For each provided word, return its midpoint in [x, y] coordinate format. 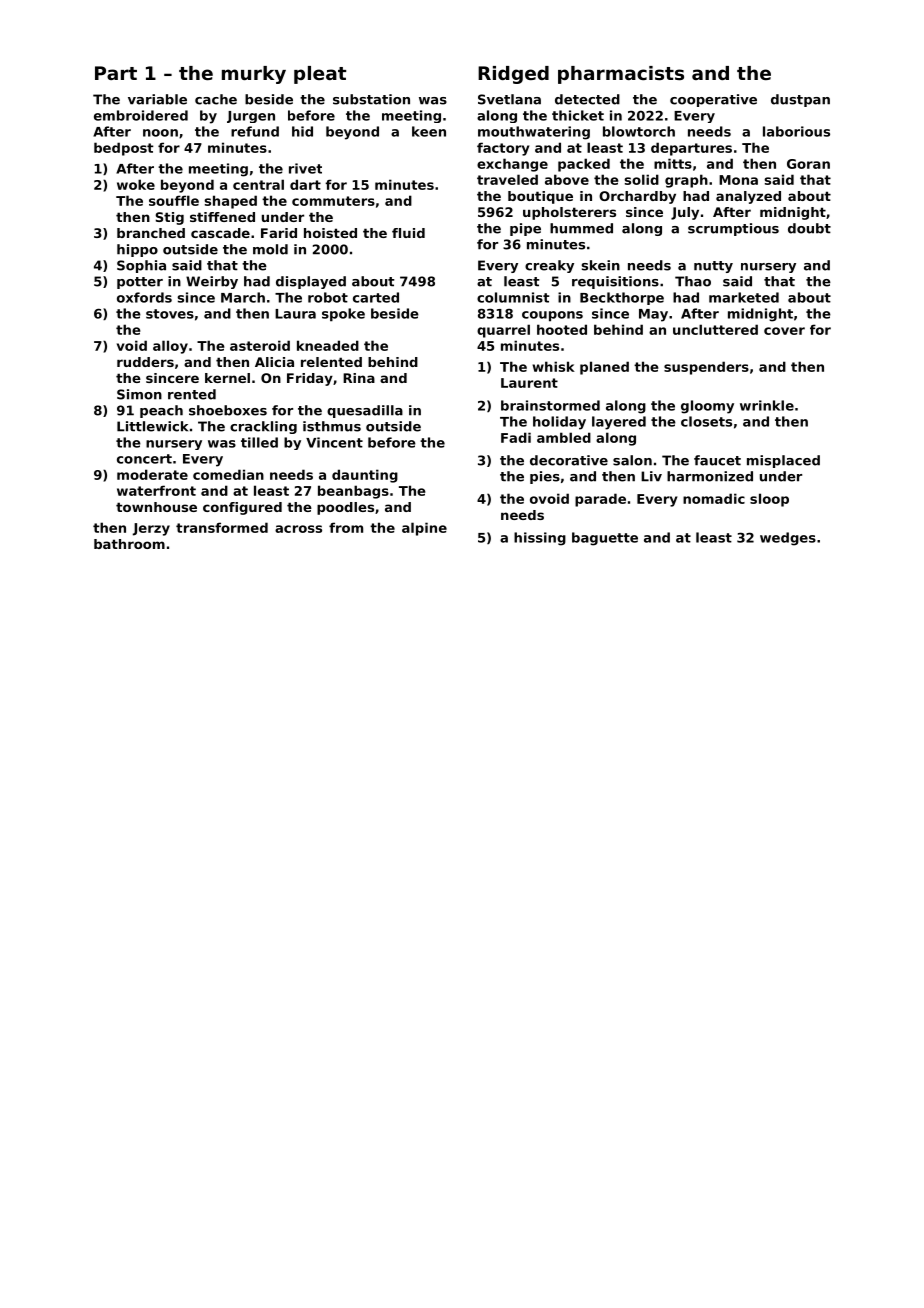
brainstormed [550, 405]
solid [641, 179]
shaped [230, 202]
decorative [569, 460]
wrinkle [767, 405]
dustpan [800, 100]
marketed [744, 297]
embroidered [141, 115]
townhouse [156, 507]
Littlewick [152, 426]
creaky [549, 266]
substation [371, 99]
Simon [139, 394]
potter [140, 283]
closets [706, 421]
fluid [408, 233]
